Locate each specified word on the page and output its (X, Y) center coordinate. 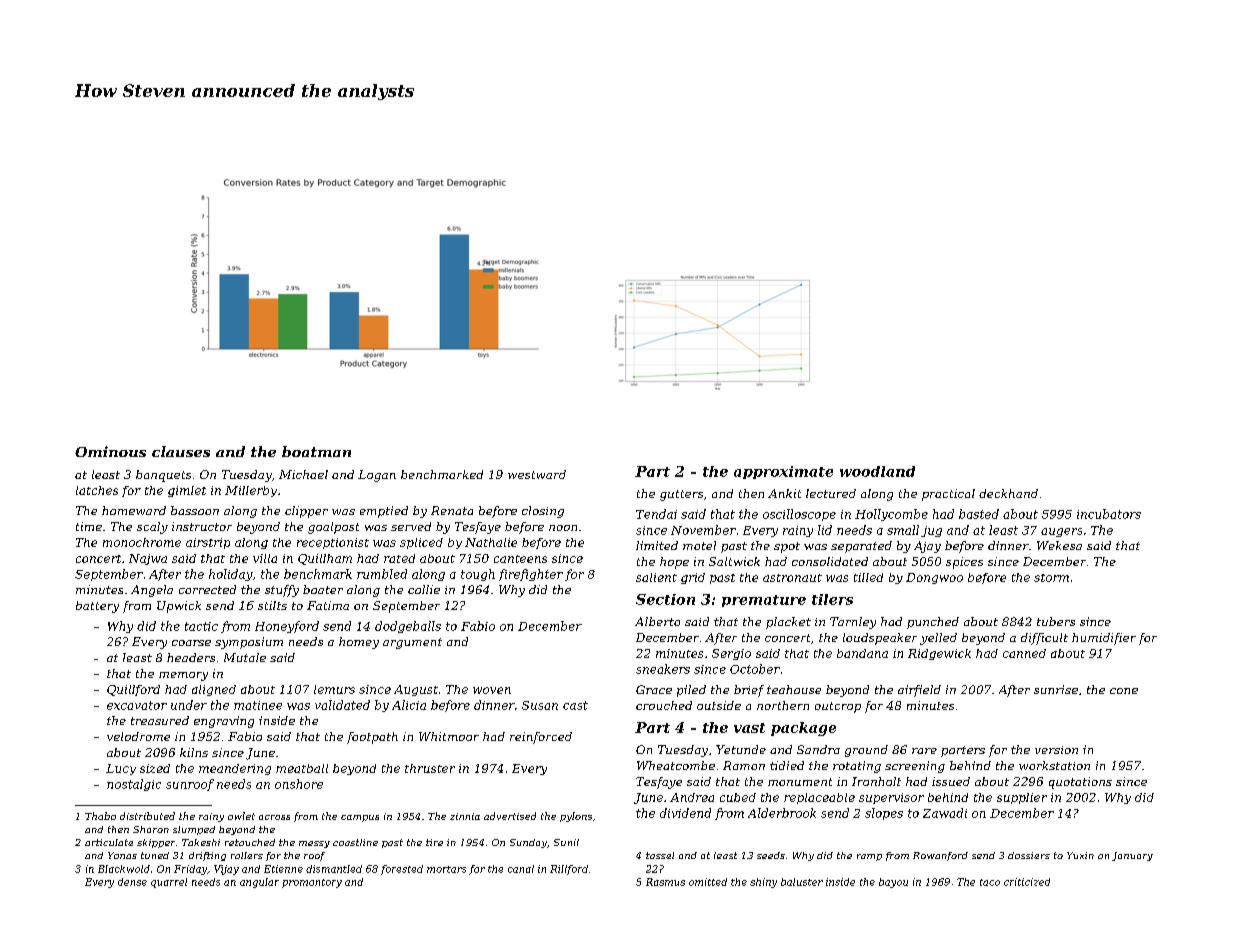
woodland (877, 471)
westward (537, 474)
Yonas (122, 855)
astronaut (792, 578)
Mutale (245, 657)
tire (434, 842)
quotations (1080, 783)
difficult (1044, 639)
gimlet (187, 491)
